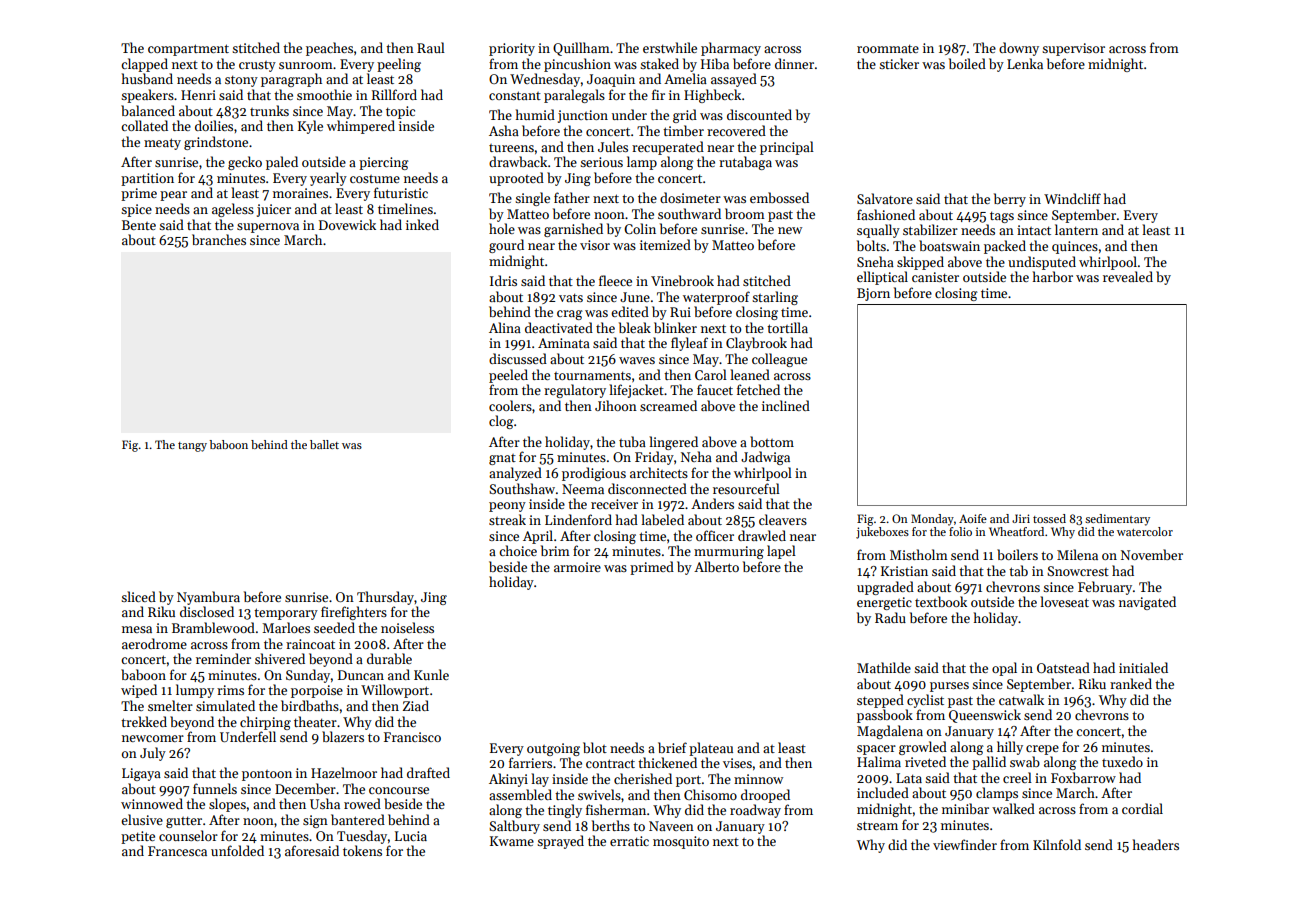 This screenshot has height=924, width=1308. Describe the element at coordinates (518, 550) in the screenshot. I see `choice` at that location.
